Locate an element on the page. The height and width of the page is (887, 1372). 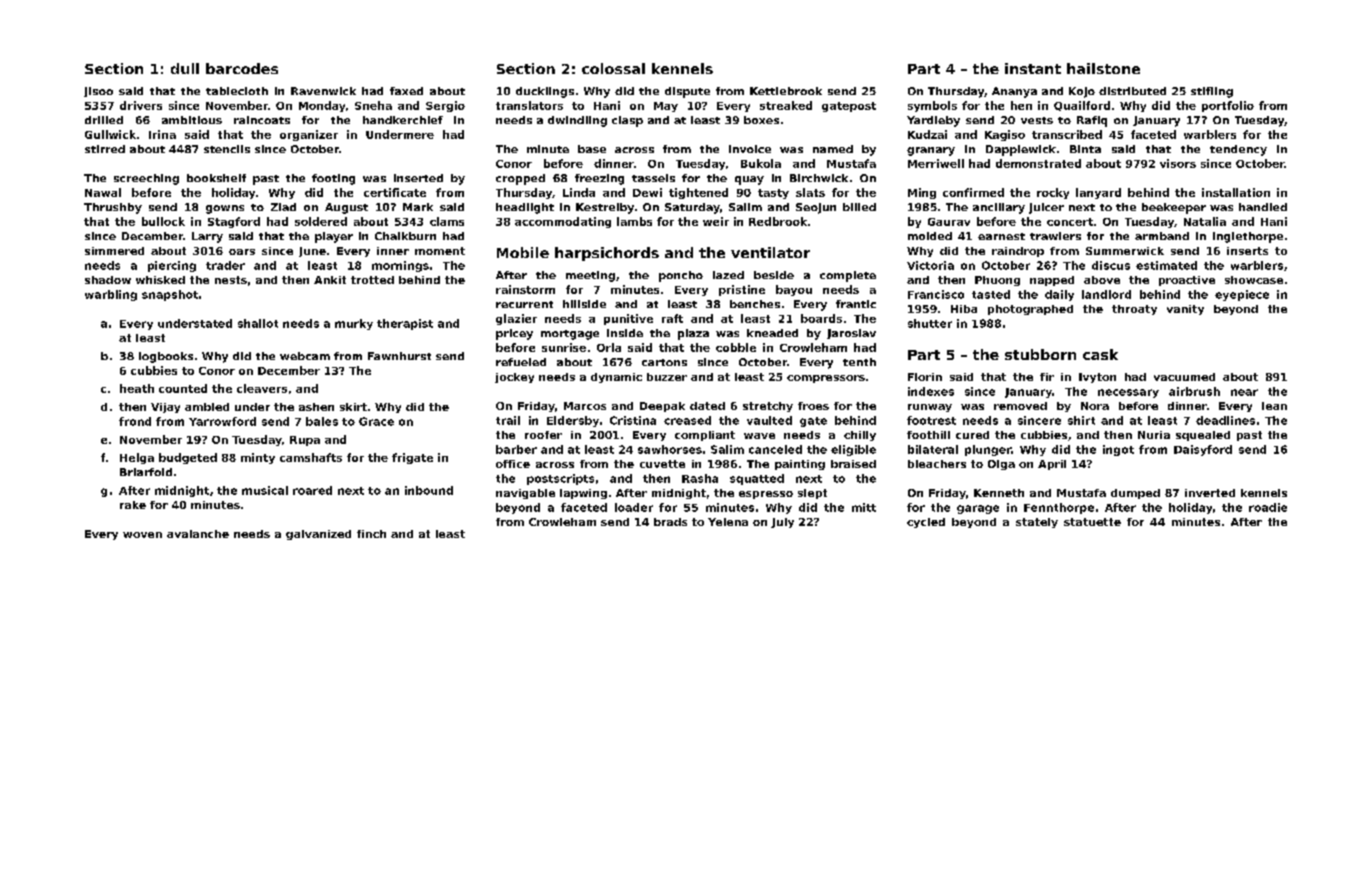
raincoats is located at coordinates (262, 120).
